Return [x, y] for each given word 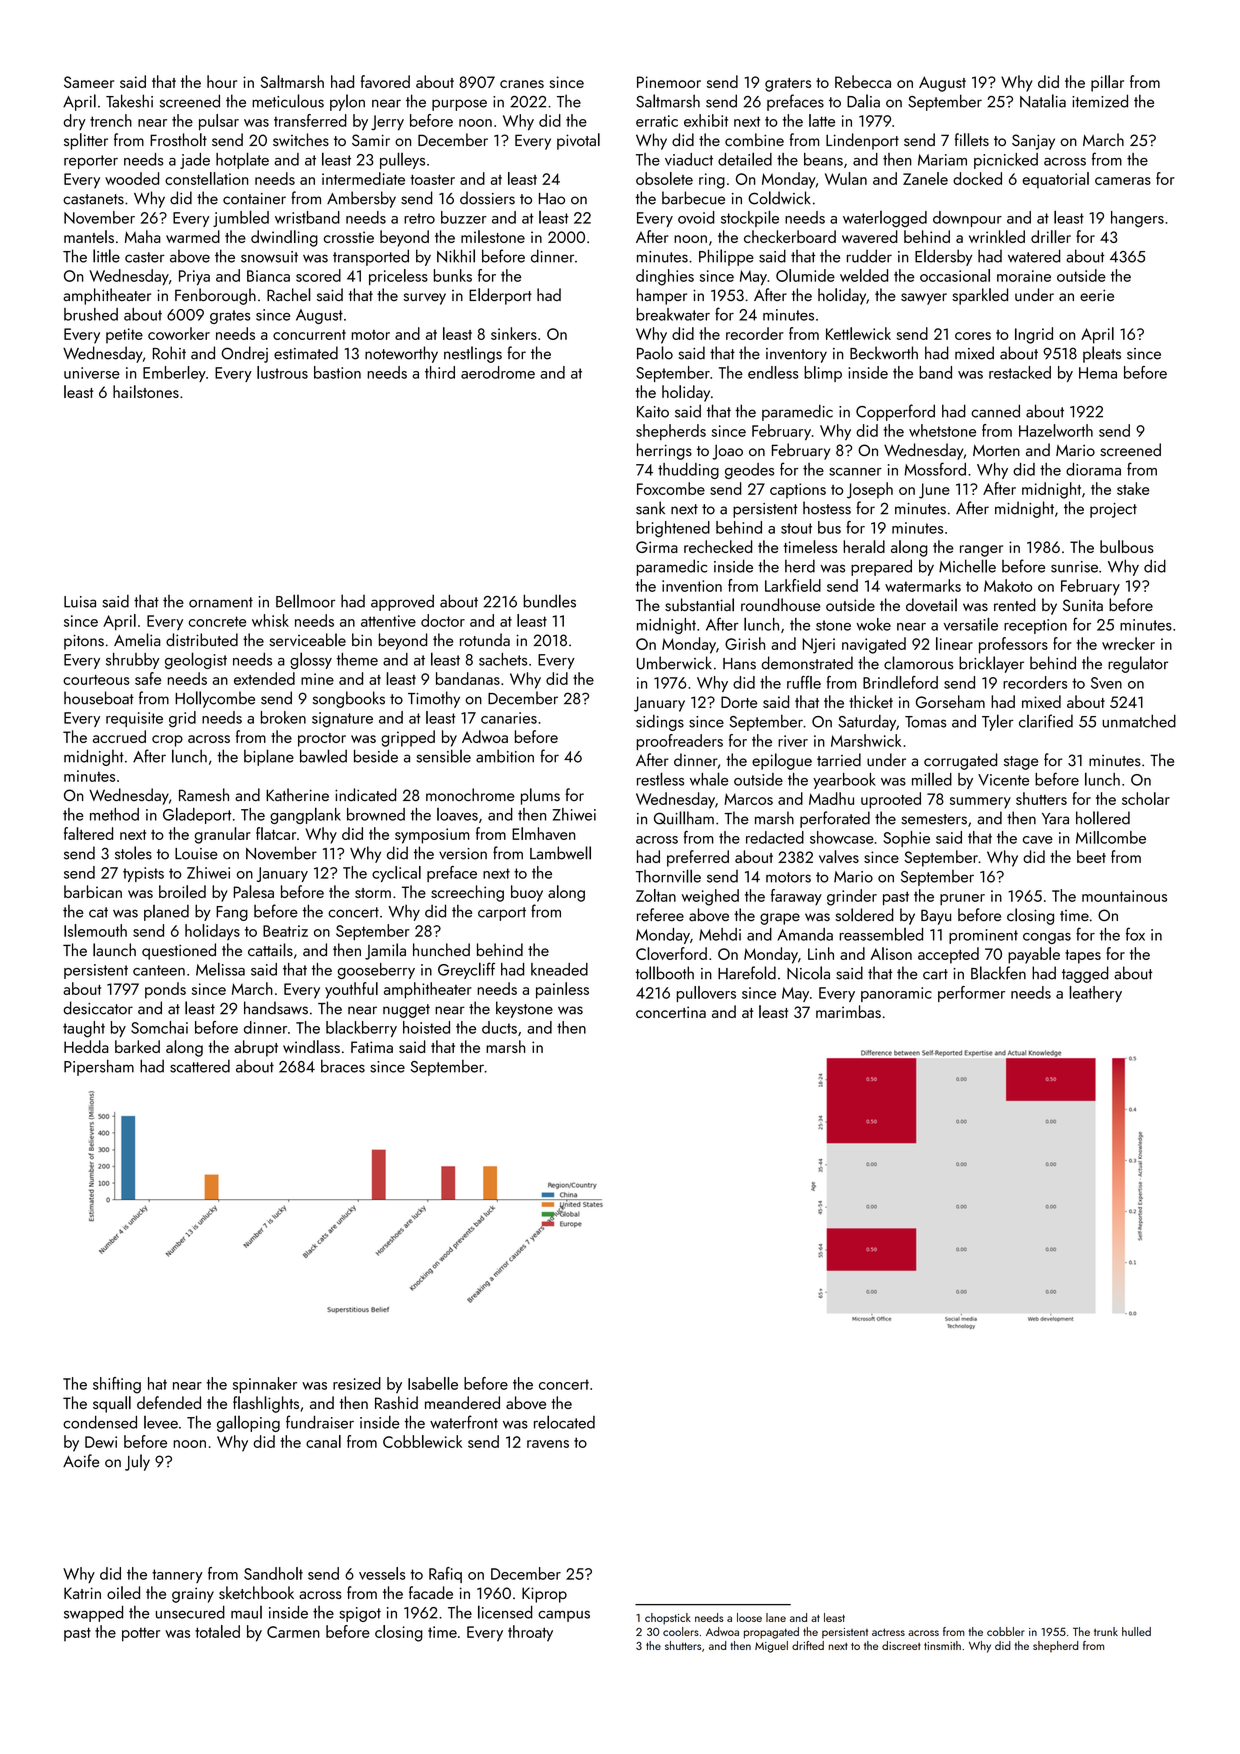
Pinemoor [669, 82]
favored [385, 81]
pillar [1107, 83]
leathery [1095, 994]
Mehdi [720, 934]
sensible [443, 756]
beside [376, 756]
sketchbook [256, 1592]
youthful [351, 990]
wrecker [1128, 643]
